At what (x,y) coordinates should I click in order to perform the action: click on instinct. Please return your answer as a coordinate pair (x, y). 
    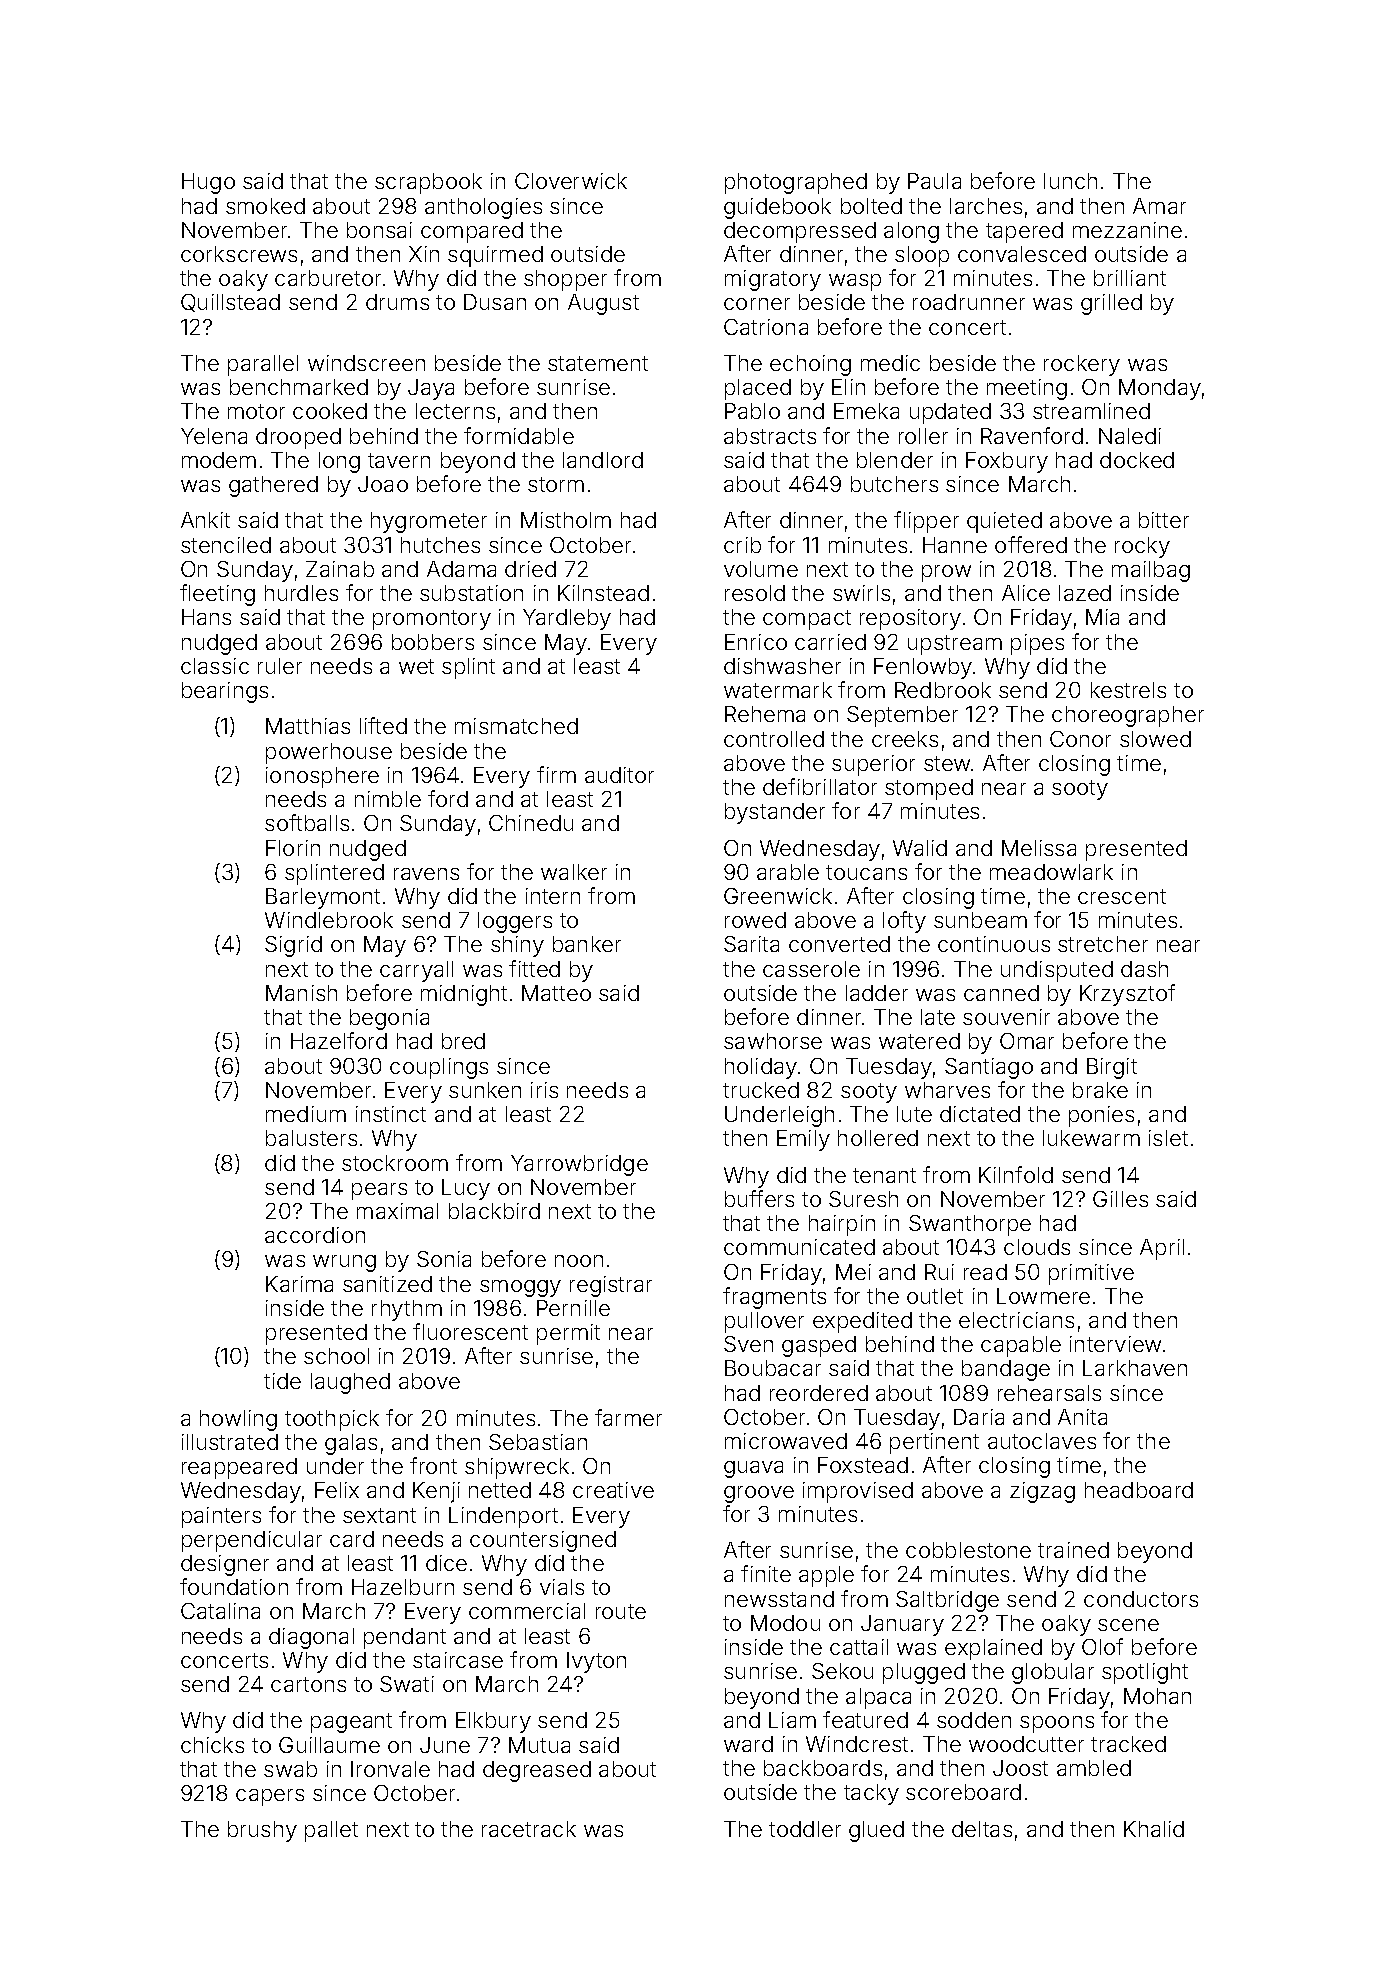
    Looking at the image, I should click on (391, 1114).
